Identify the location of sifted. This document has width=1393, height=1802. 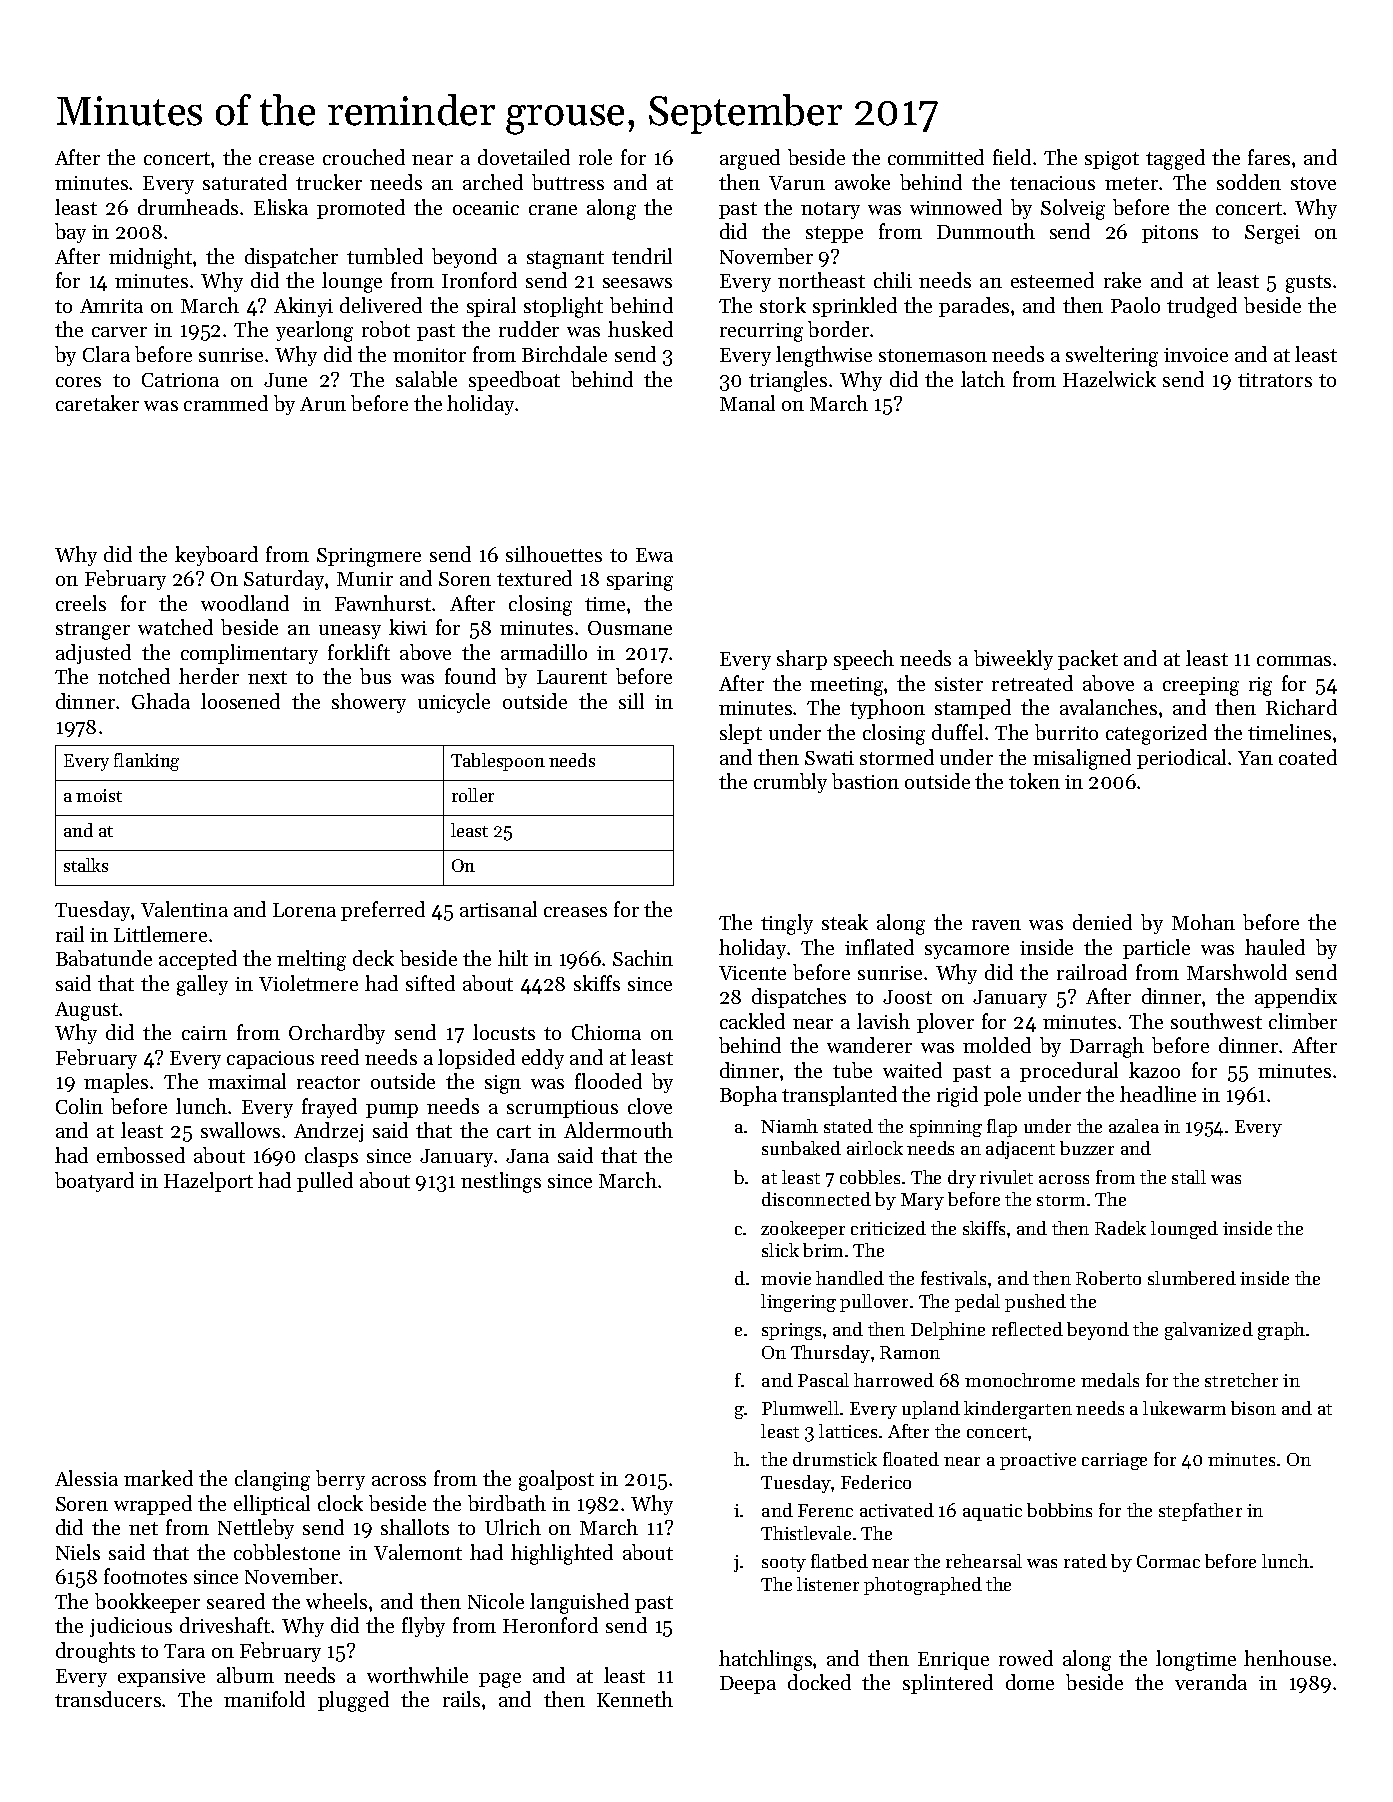
(430, 983).
